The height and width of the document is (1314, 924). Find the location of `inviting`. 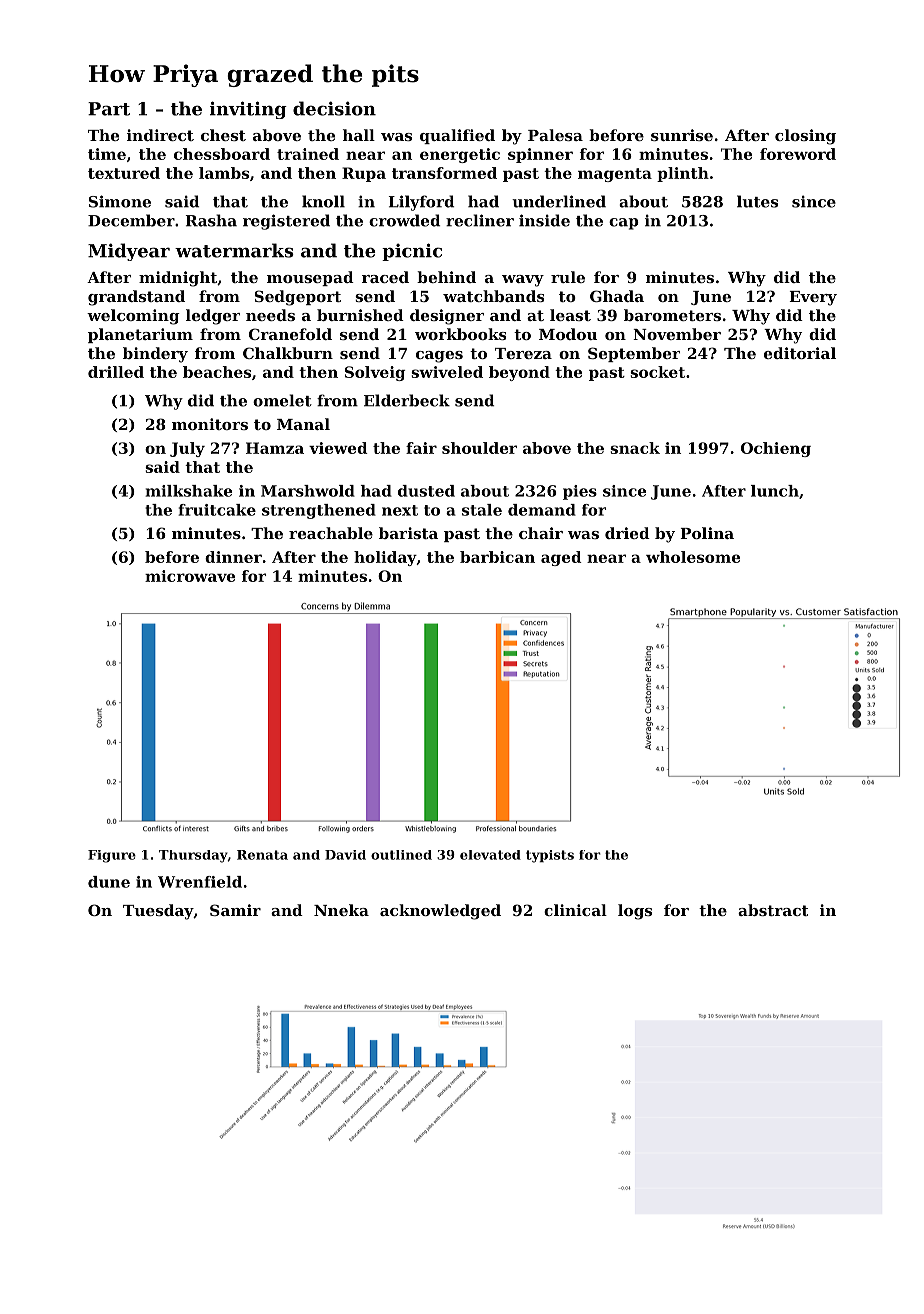

inviting is located at coordinates (248, 110).
